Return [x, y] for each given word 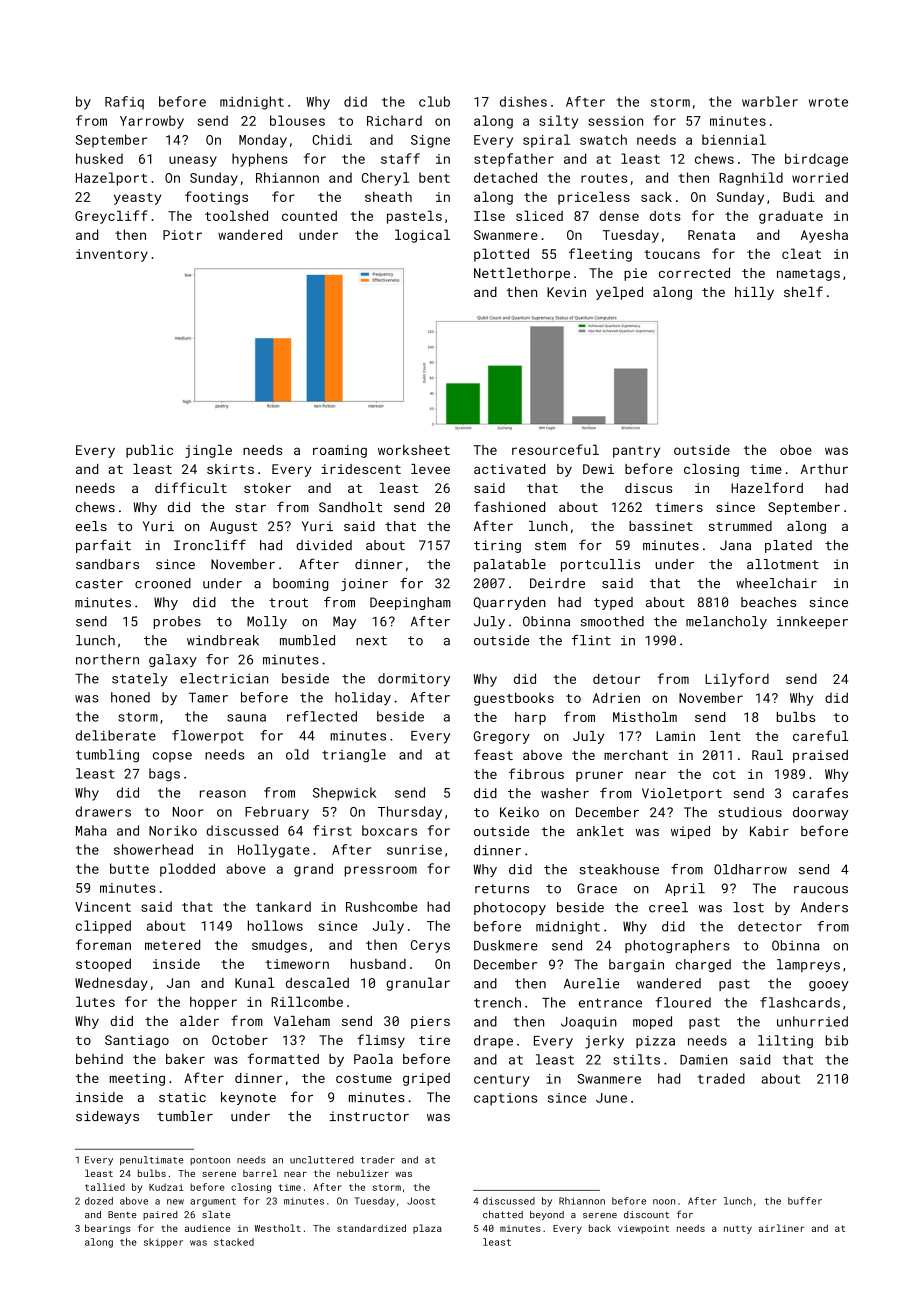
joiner [364, 584]
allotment [783, 564]
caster [99, 584]
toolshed [236, 215]
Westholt [278, 1228]
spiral [546, 141]
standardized [371, 1228]
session [615, 121]
